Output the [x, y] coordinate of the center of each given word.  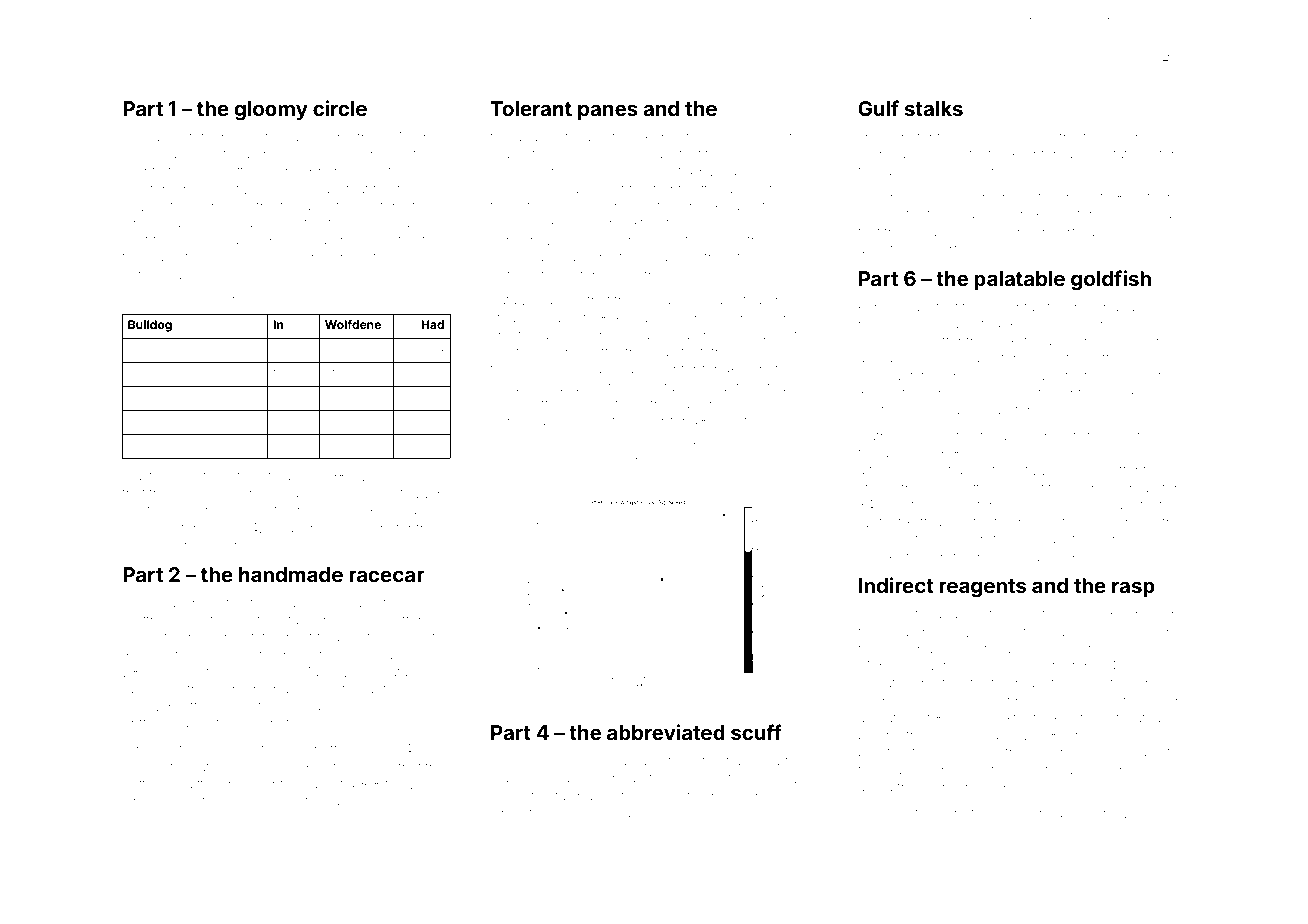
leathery [1153, 198]
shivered [1149, 342]
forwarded [213, 527]
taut [890, 522]
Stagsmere [354, 374]
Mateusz [213, 767]
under [766, 137]
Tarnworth [1141, 521]
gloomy [271, 111]
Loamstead [735, 300]
